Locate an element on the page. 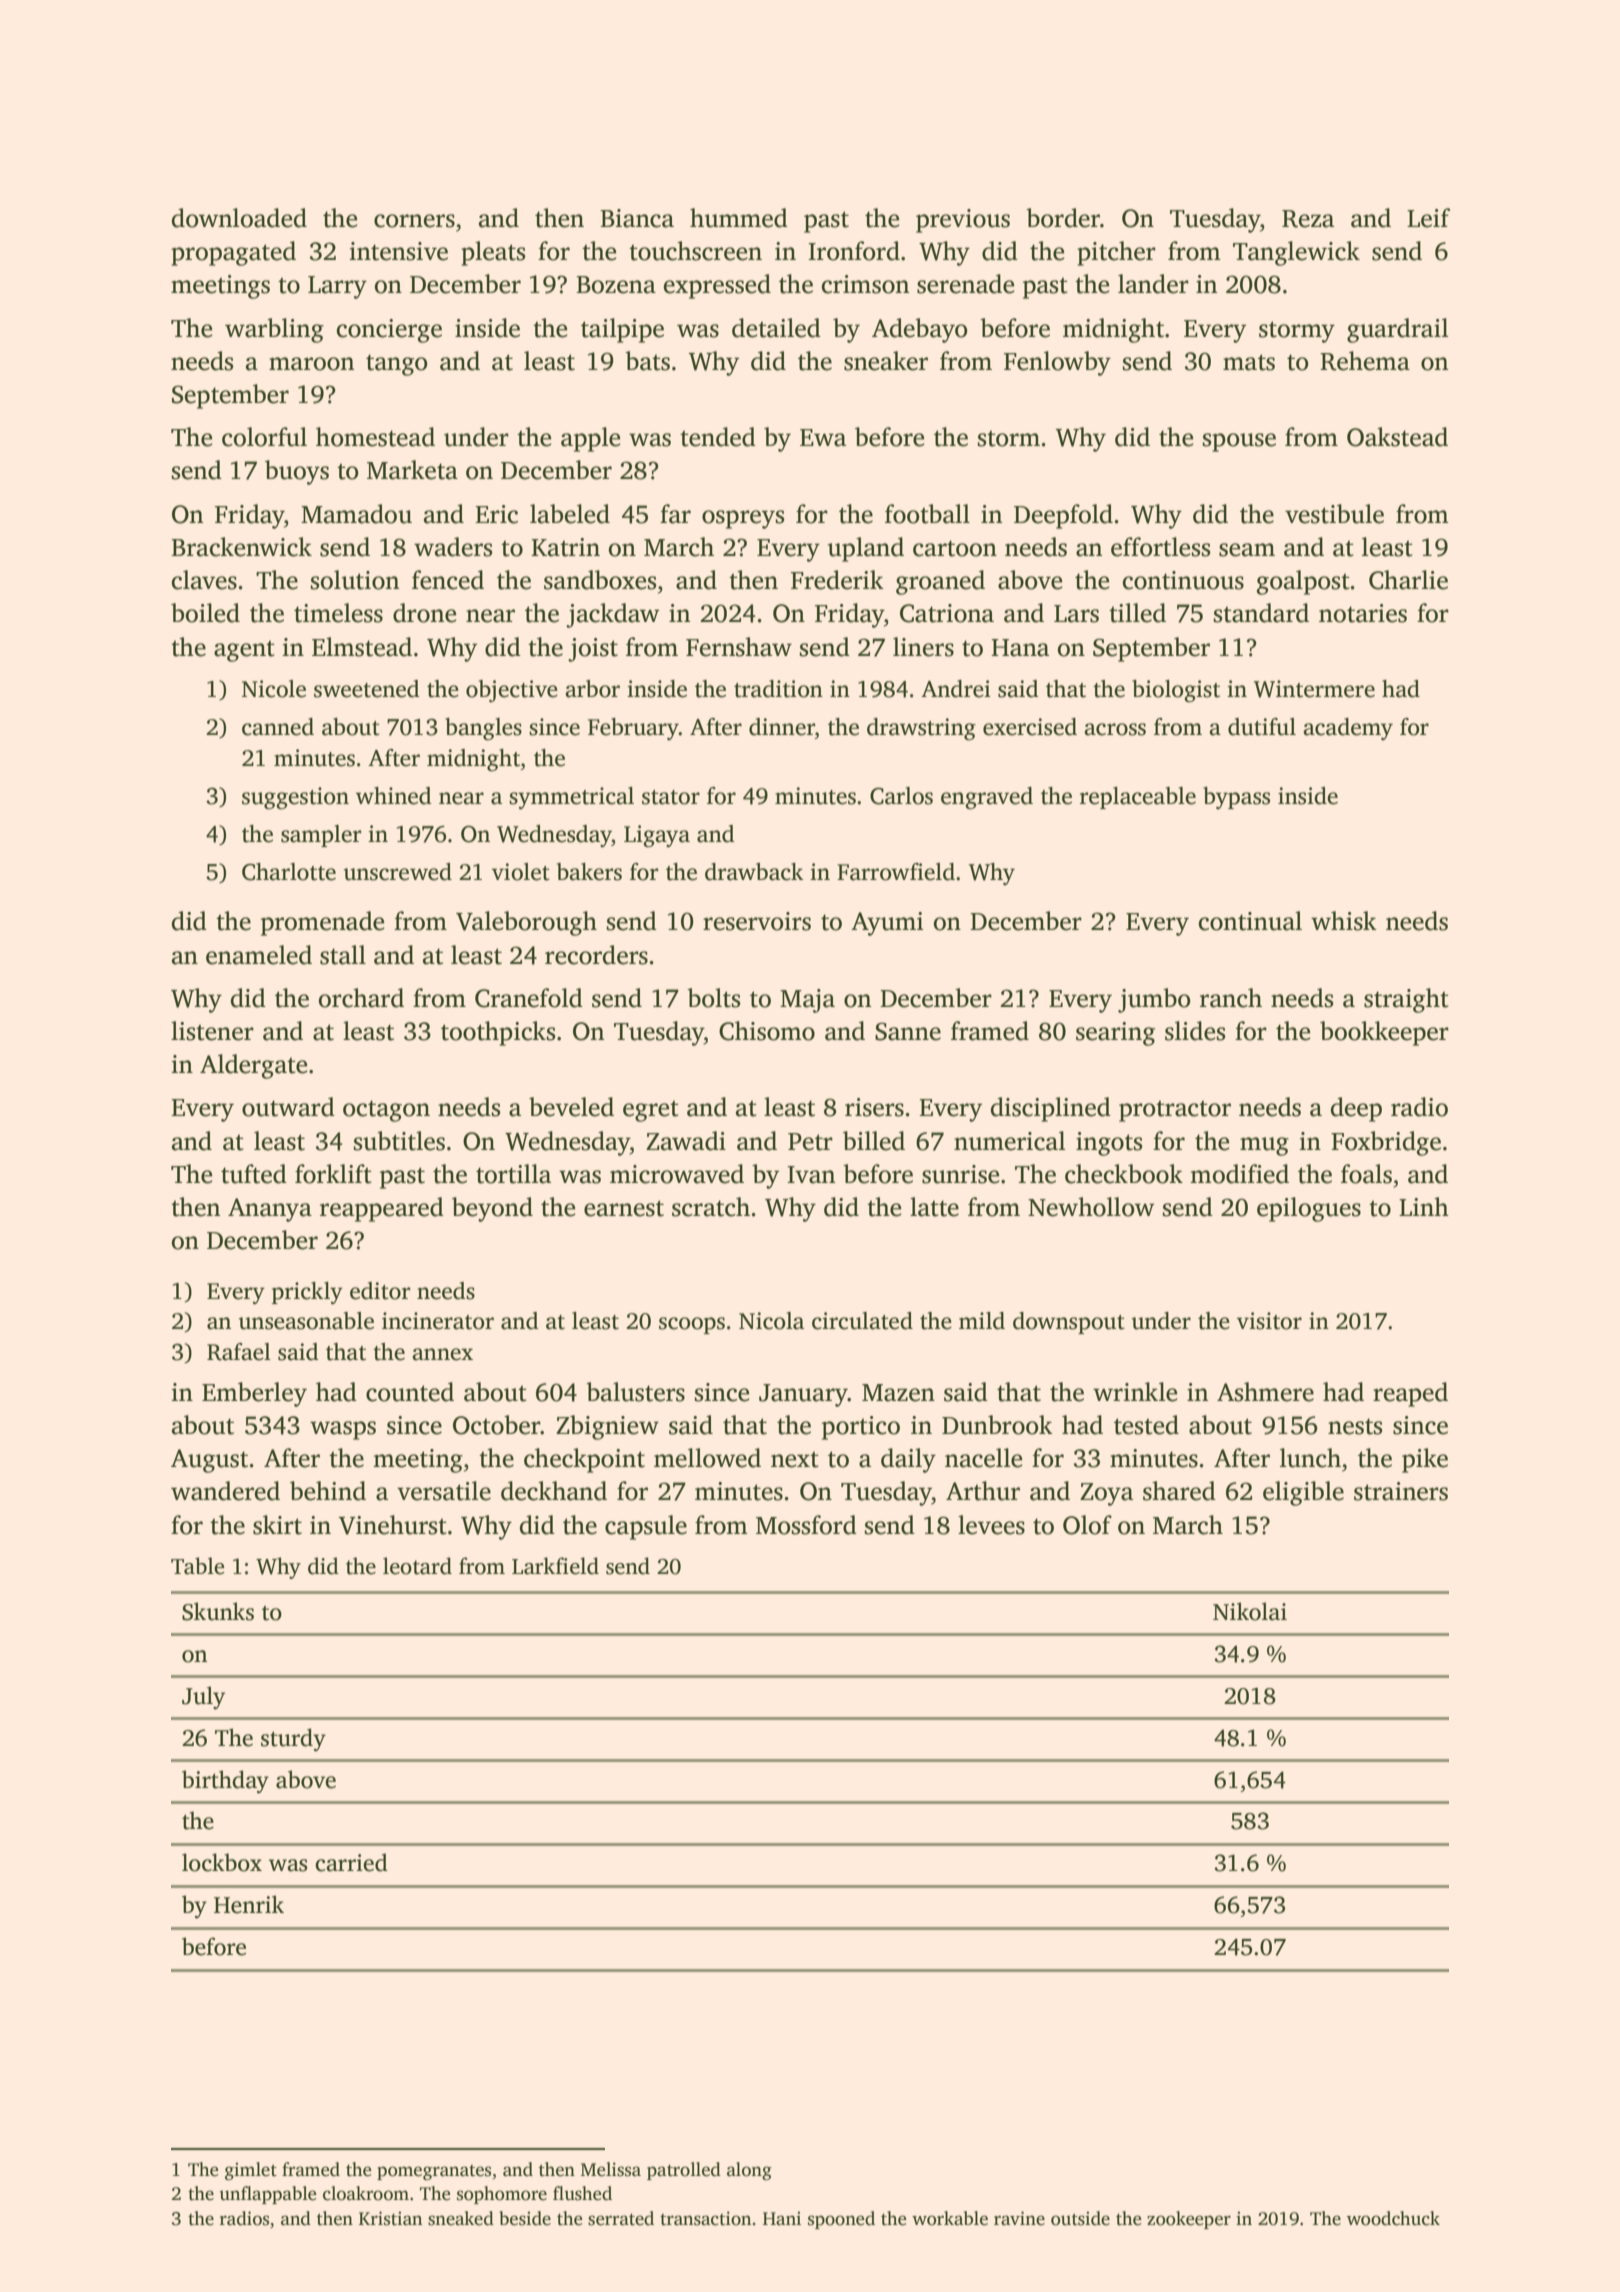  portico is located at coordinates (861, 1428).
